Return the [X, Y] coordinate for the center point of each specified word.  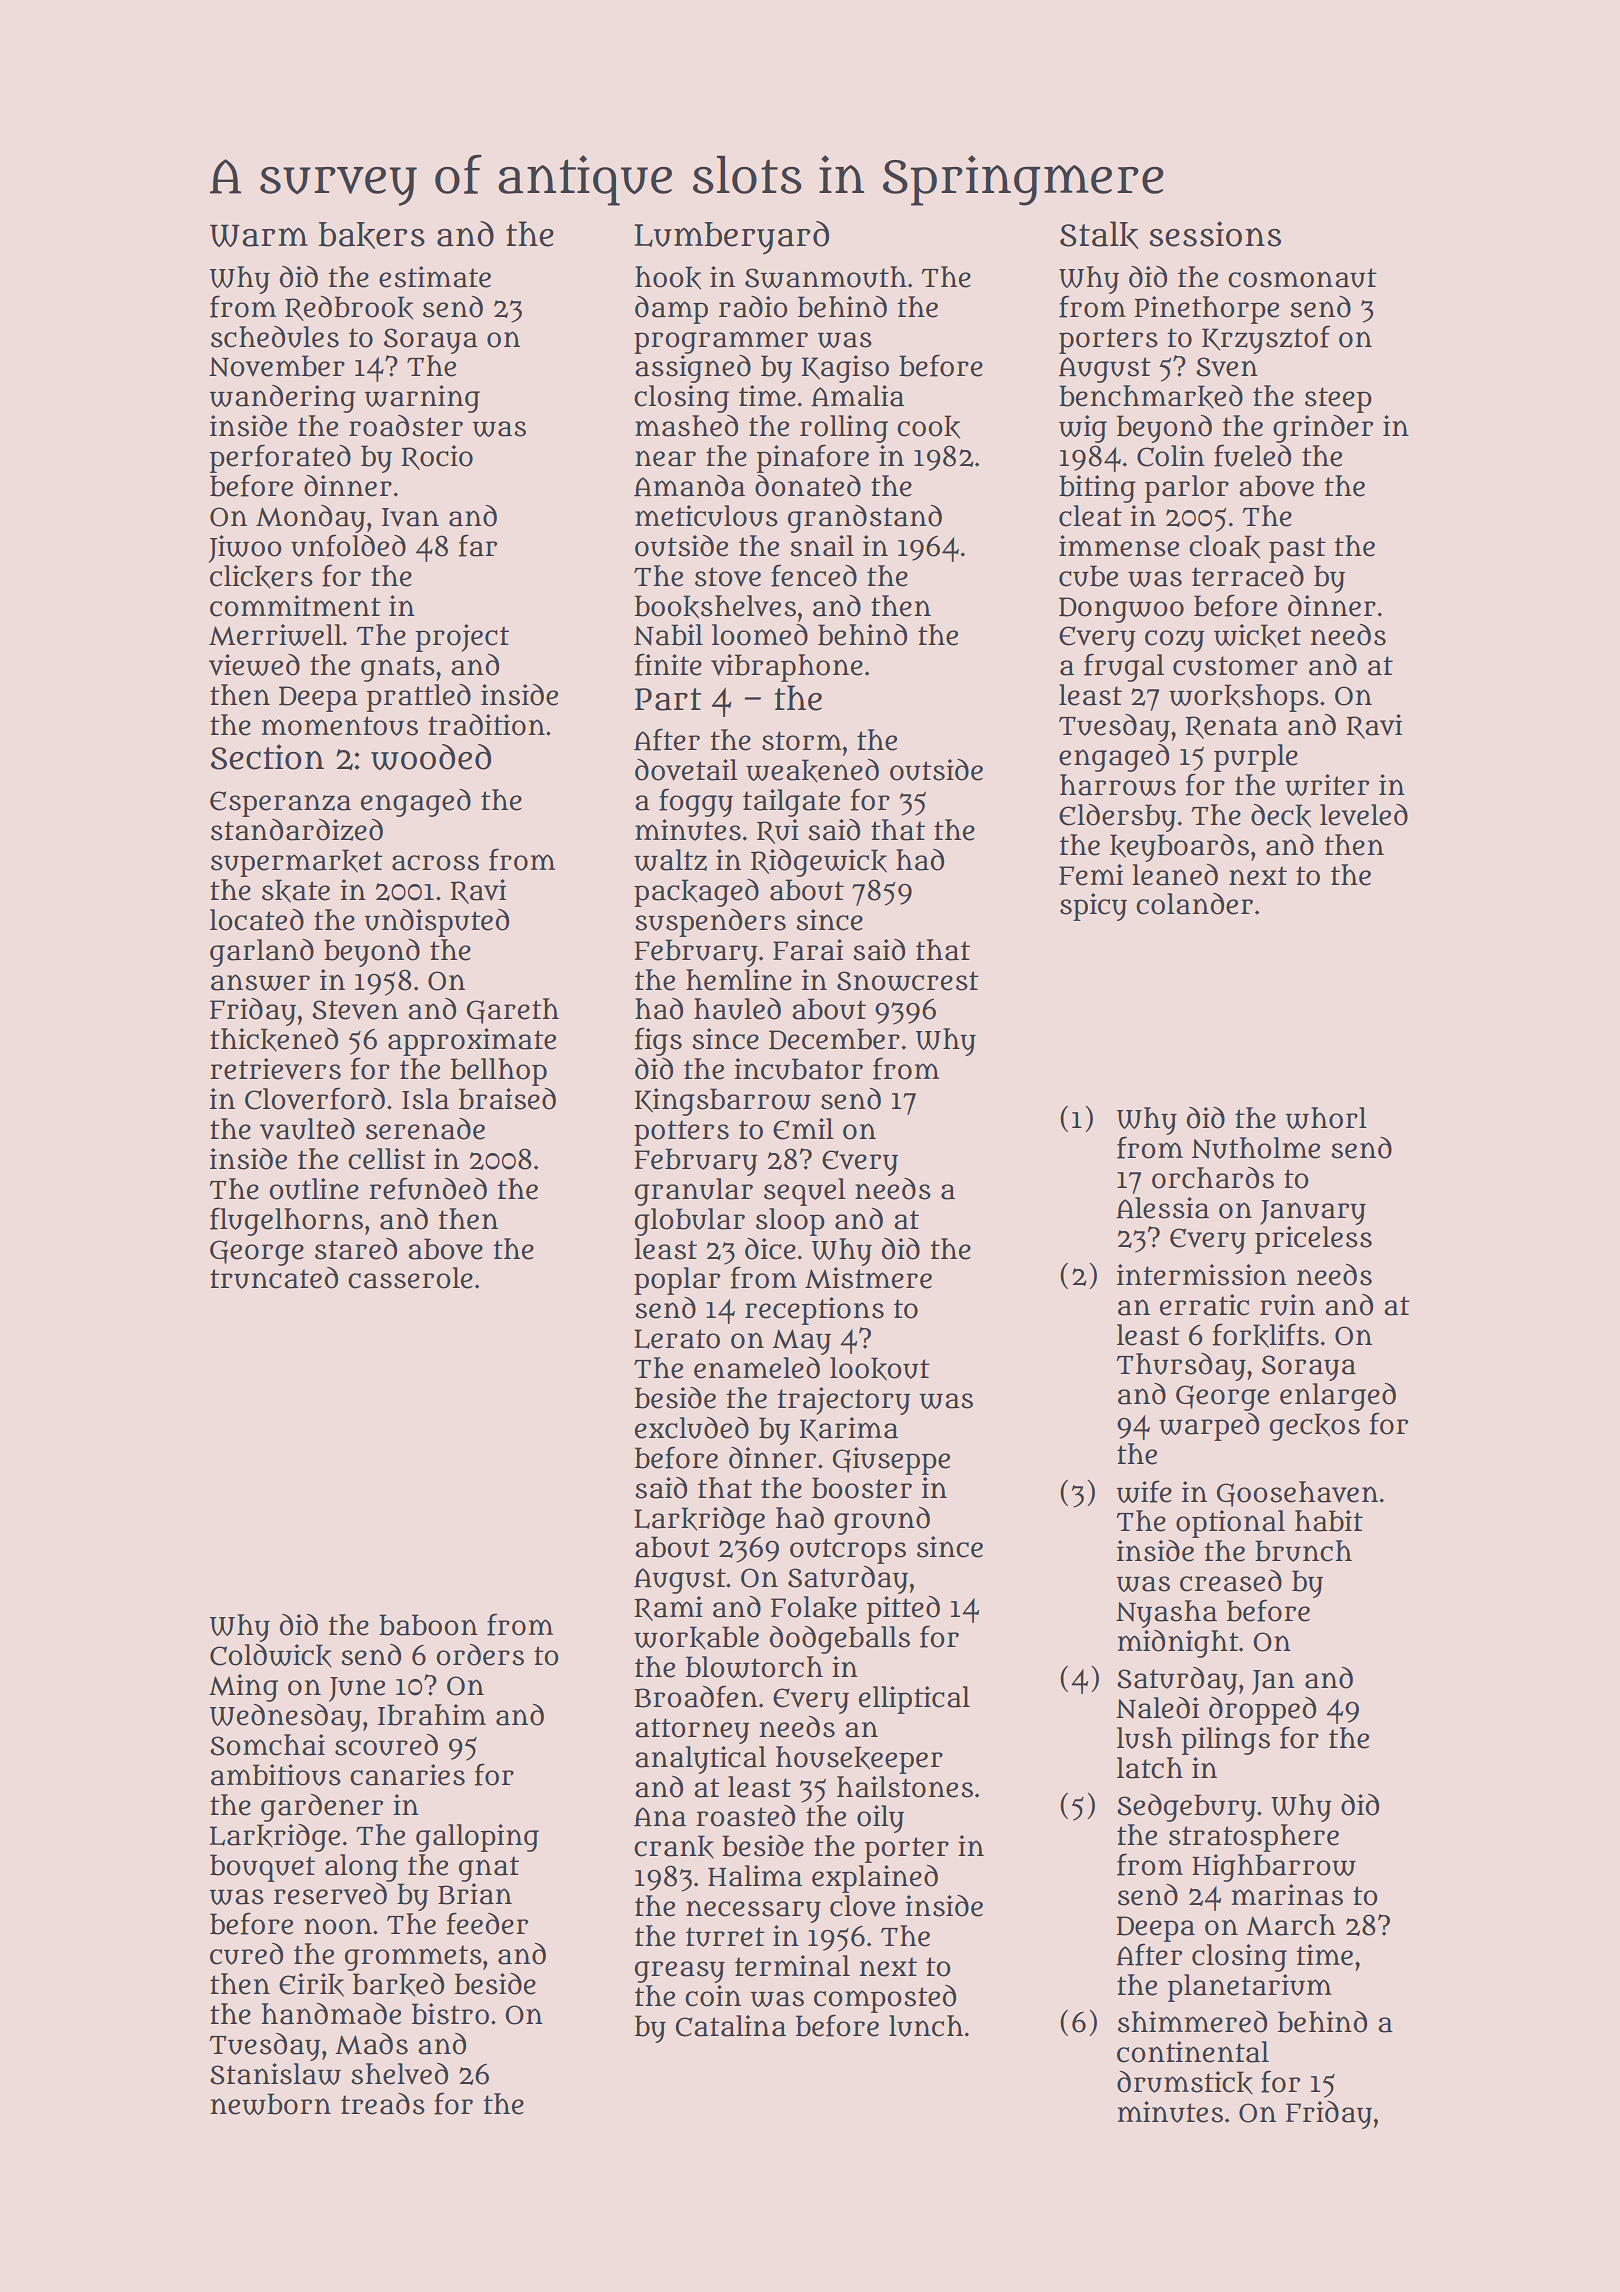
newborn [271, 2104]
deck [1281, 816]
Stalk [1099, 235]
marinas [1287, 1895]
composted [885, 1999]
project [462, 638]
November [277, 366]
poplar [677, 1281]
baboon [428, 1625]
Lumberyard [731, 238]
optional [1230, 1524]
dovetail [686, 770]
